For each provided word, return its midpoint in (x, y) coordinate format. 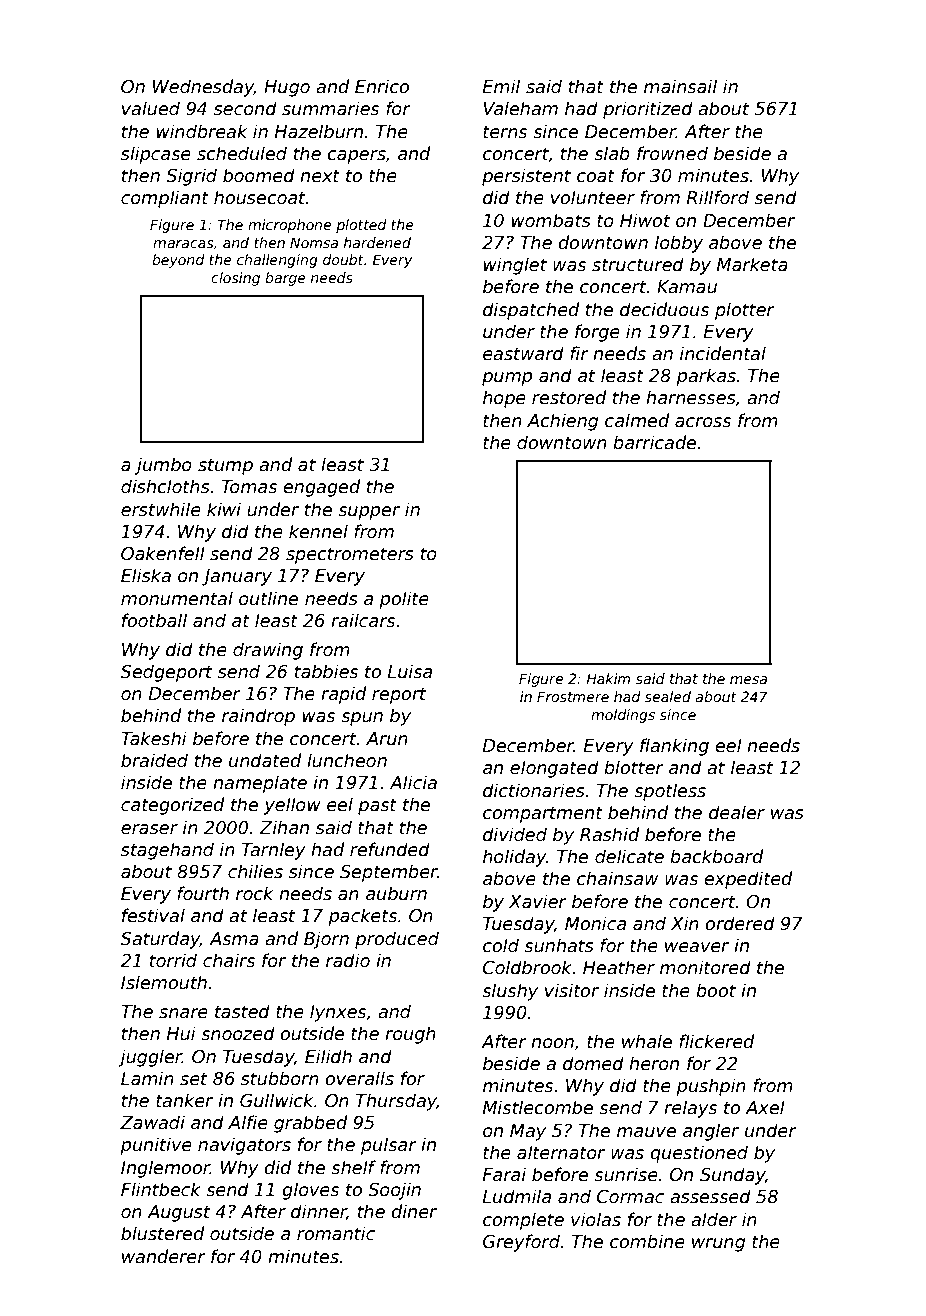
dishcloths (165, 486)
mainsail (680, 86)
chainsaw (617, 878)
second (245, 108)
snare (183, 1013)
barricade (654, 442)
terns (505, 132)
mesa (748, 680)
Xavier (538, 901)
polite (404, 600)
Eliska (146, 575)
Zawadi (152, 1122)
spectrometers (350, 555)
